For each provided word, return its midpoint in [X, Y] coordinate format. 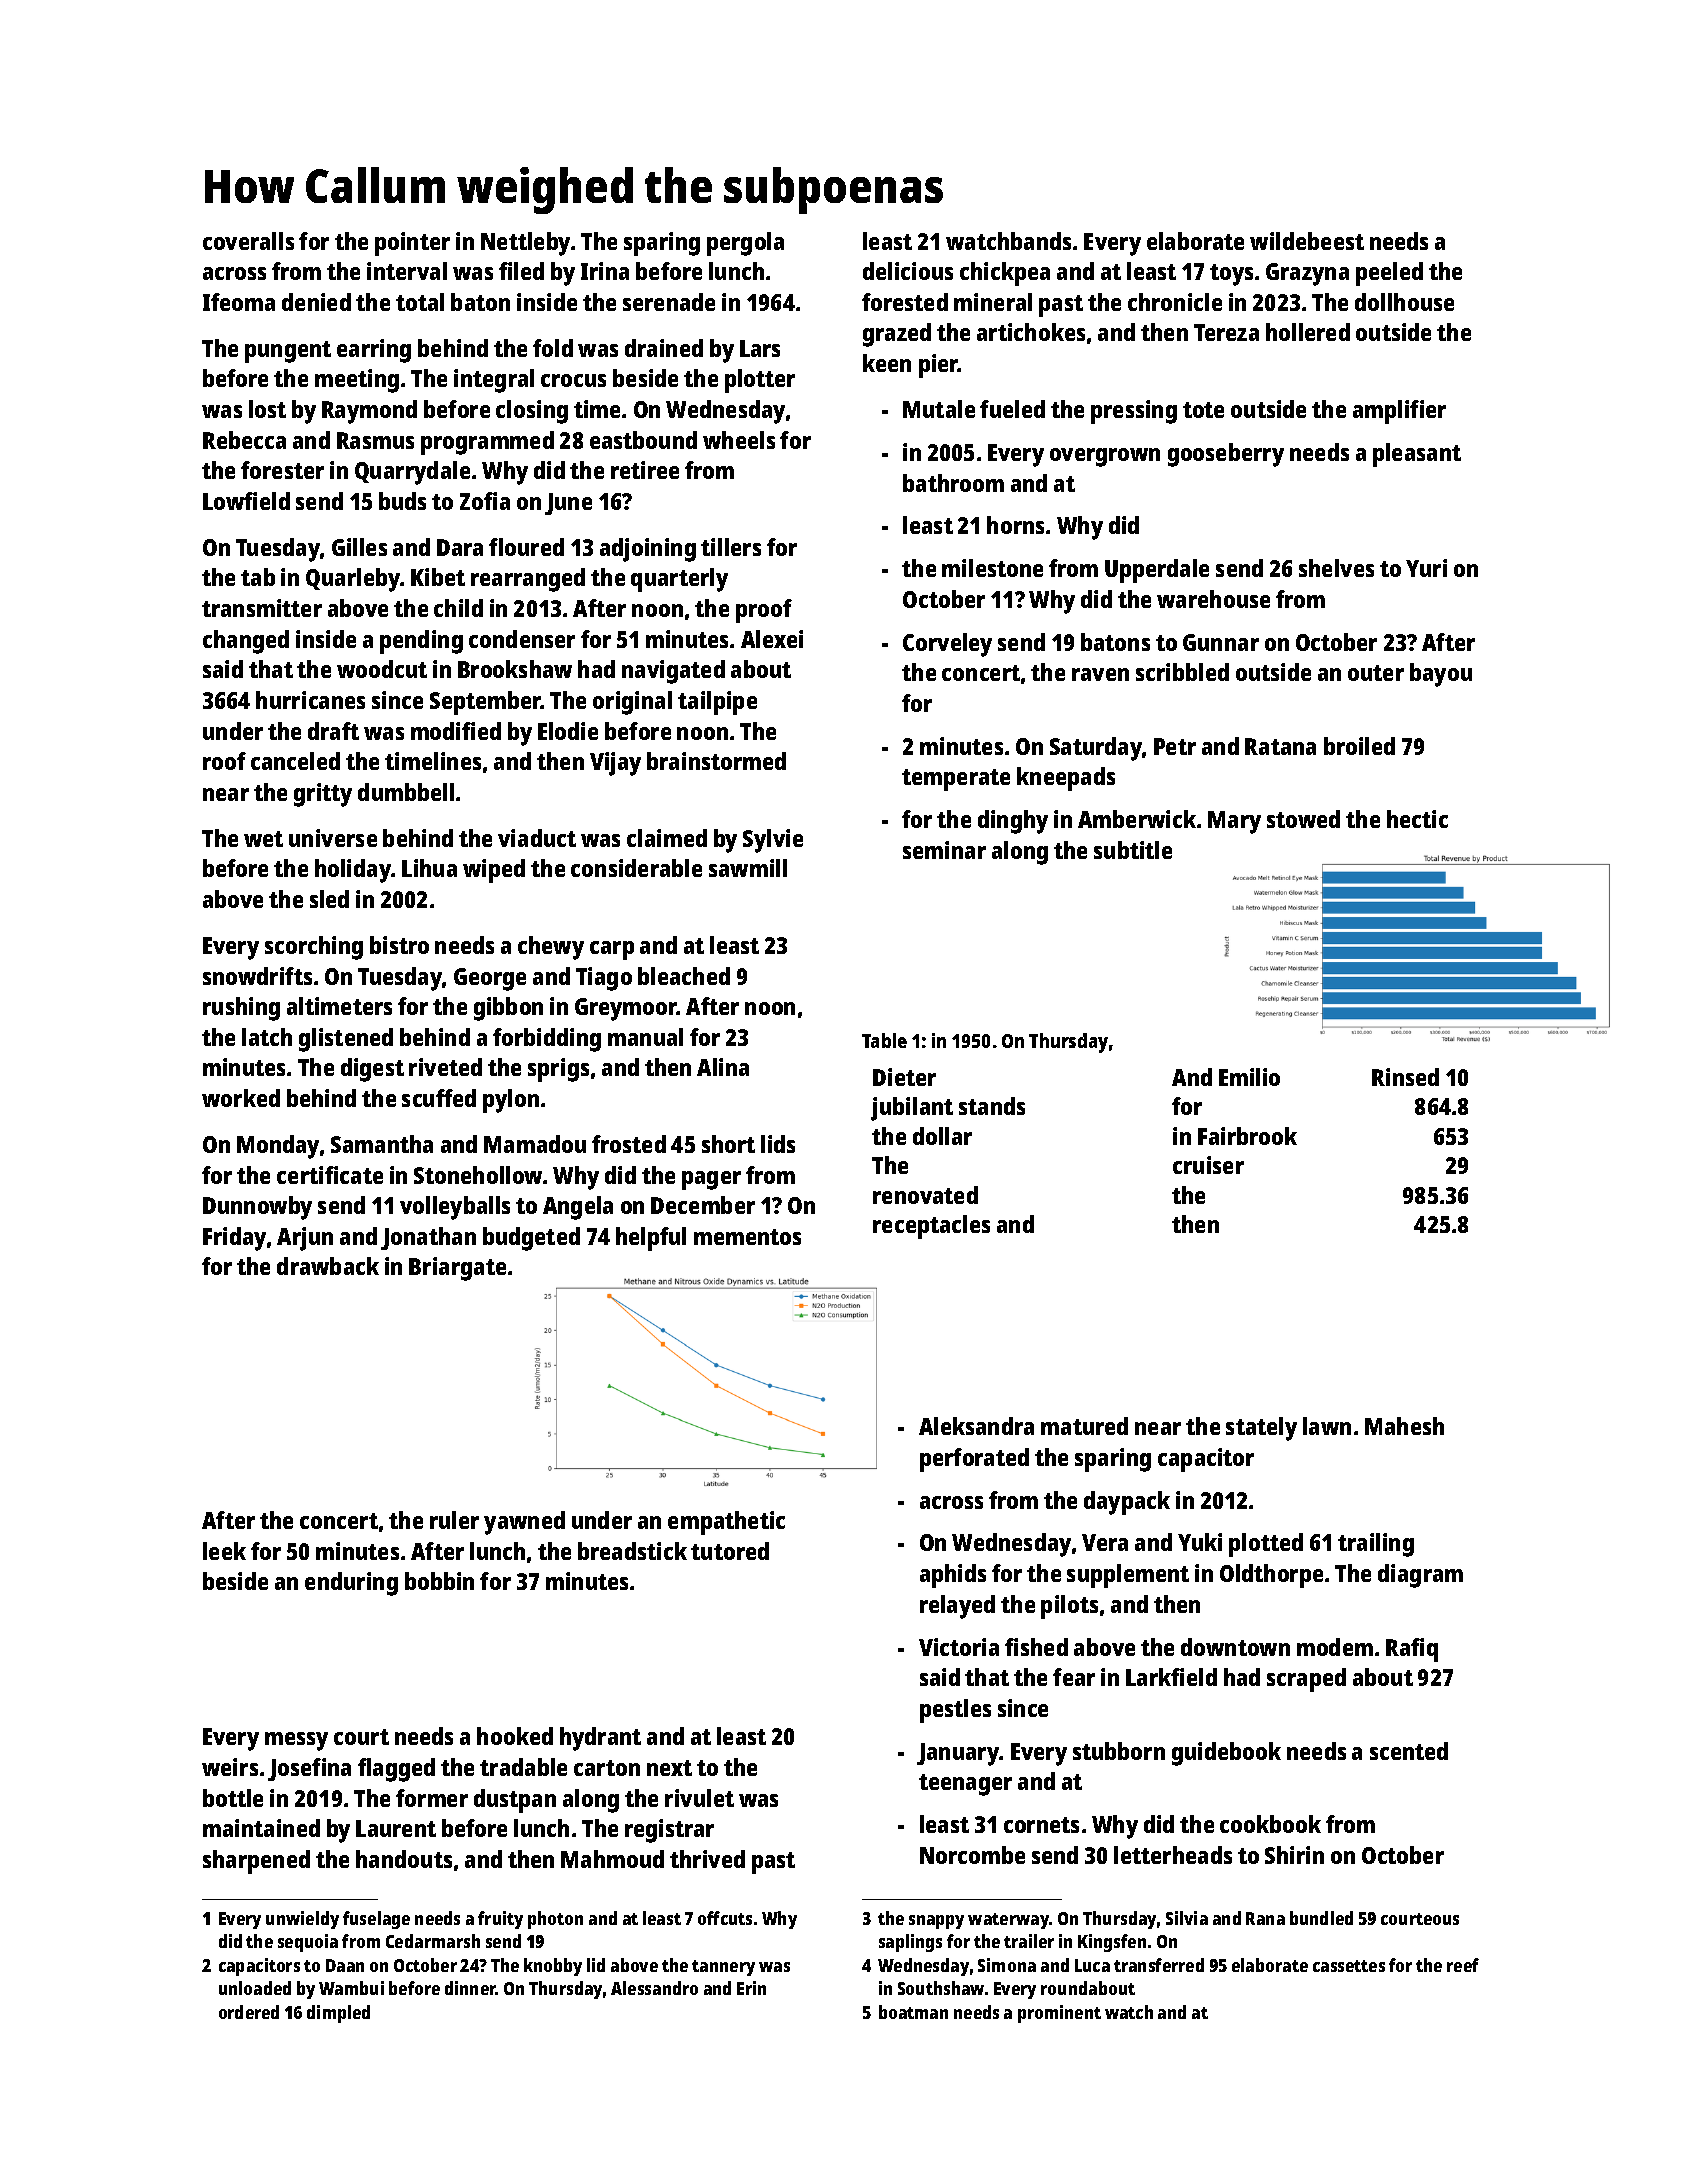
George [490, 979]
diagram [1420, 1576]
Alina [723, 1067]
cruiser [1208, 1165]
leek [224, 1551]
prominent [1059, 2014]
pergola [745, 244]
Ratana [1280, 746]
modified [456, 731]
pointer [412, 244]
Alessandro [654, 1988]
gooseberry [1226, 455]
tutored [730, 1551]
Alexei [772, 639]
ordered [249, 2012]
